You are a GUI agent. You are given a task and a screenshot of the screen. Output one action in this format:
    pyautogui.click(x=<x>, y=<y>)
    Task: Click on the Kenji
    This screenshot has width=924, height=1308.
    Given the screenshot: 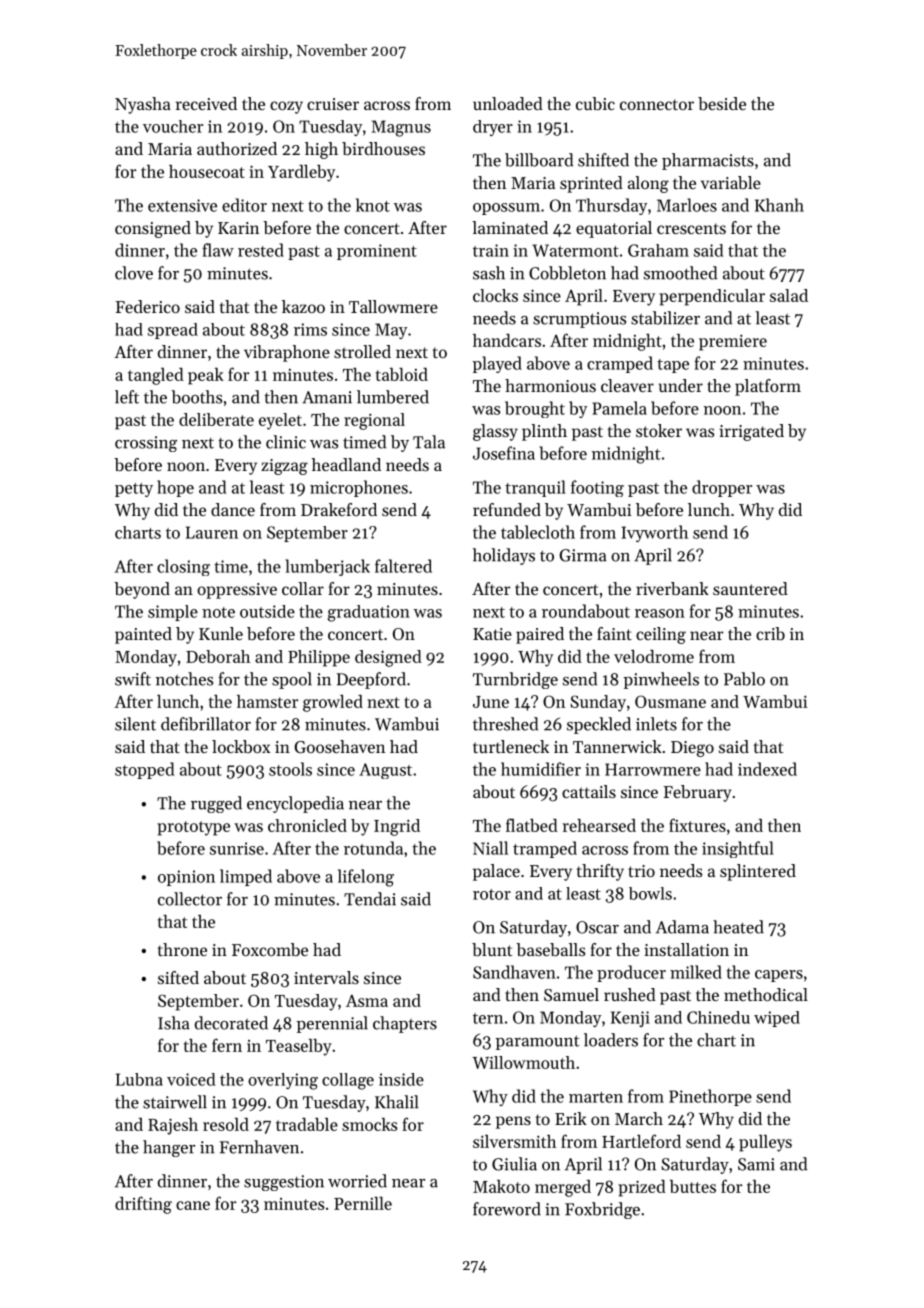 What is the action you would take?
    pyautogui.click(x=630, y=1019)
